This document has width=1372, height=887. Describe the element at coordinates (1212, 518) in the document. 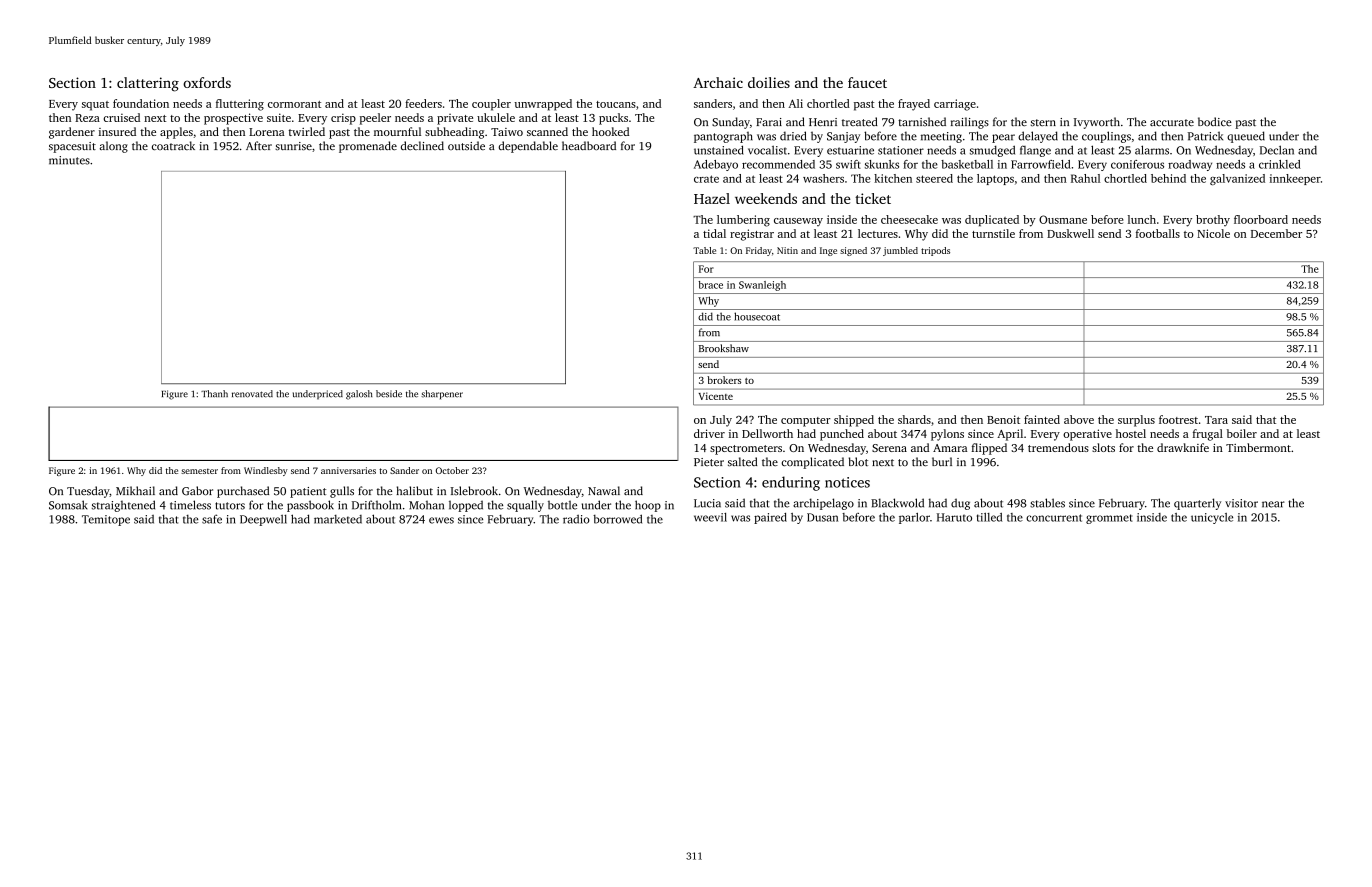

I see `unicycle` at that location.
